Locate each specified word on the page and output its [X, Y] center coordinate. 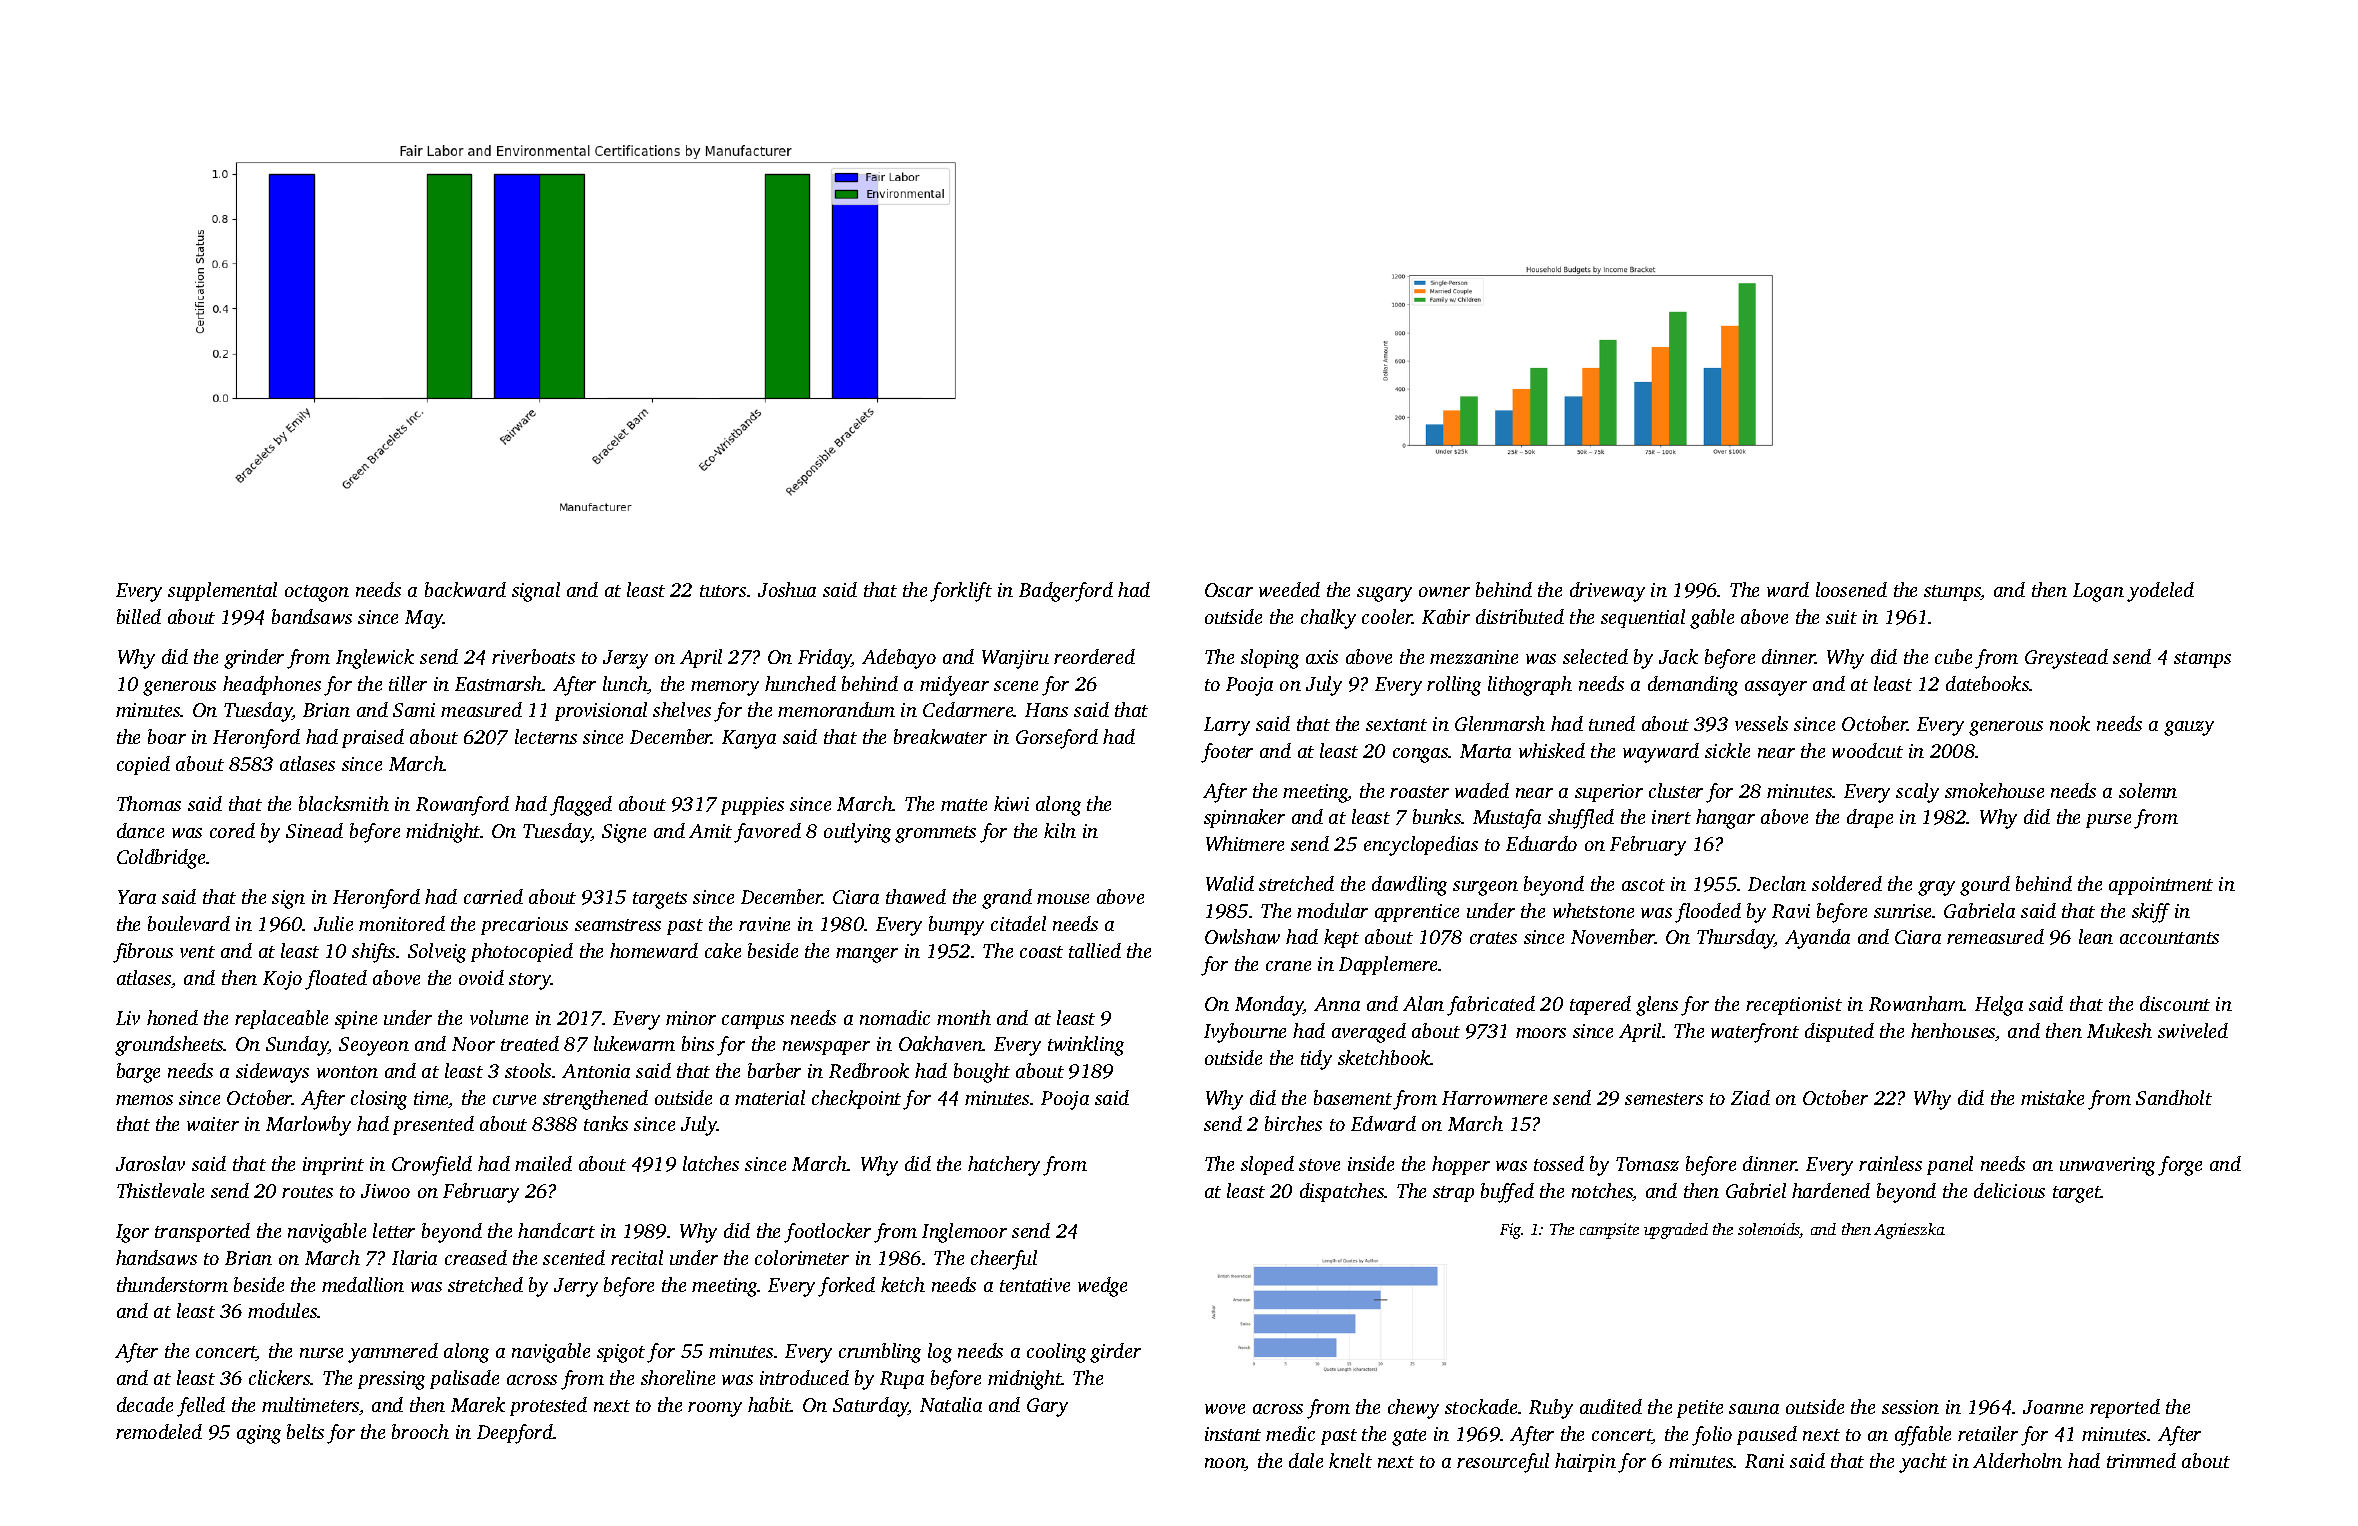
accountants [2169, 938]
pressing [391, 1380]
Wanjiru [1015, 659]
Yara [137, 897]
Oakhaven [941, 1043]
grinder [254, 659]
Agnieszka [1909, 1231]
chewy [1413, 1409]
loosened [1851, 589]
